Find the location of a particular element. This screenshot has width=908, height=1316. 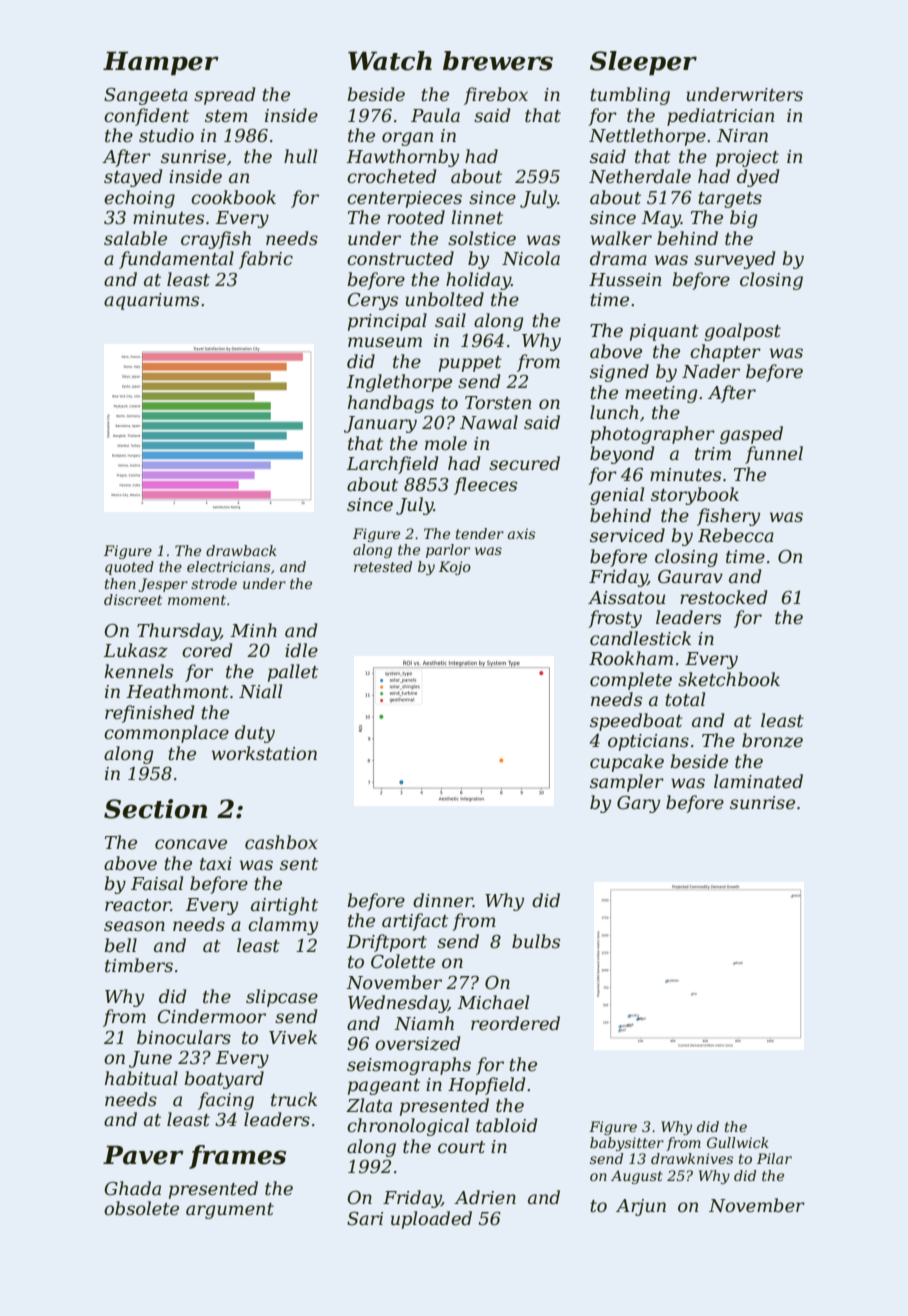

Arjun is located at coordinates (641, 1207).
